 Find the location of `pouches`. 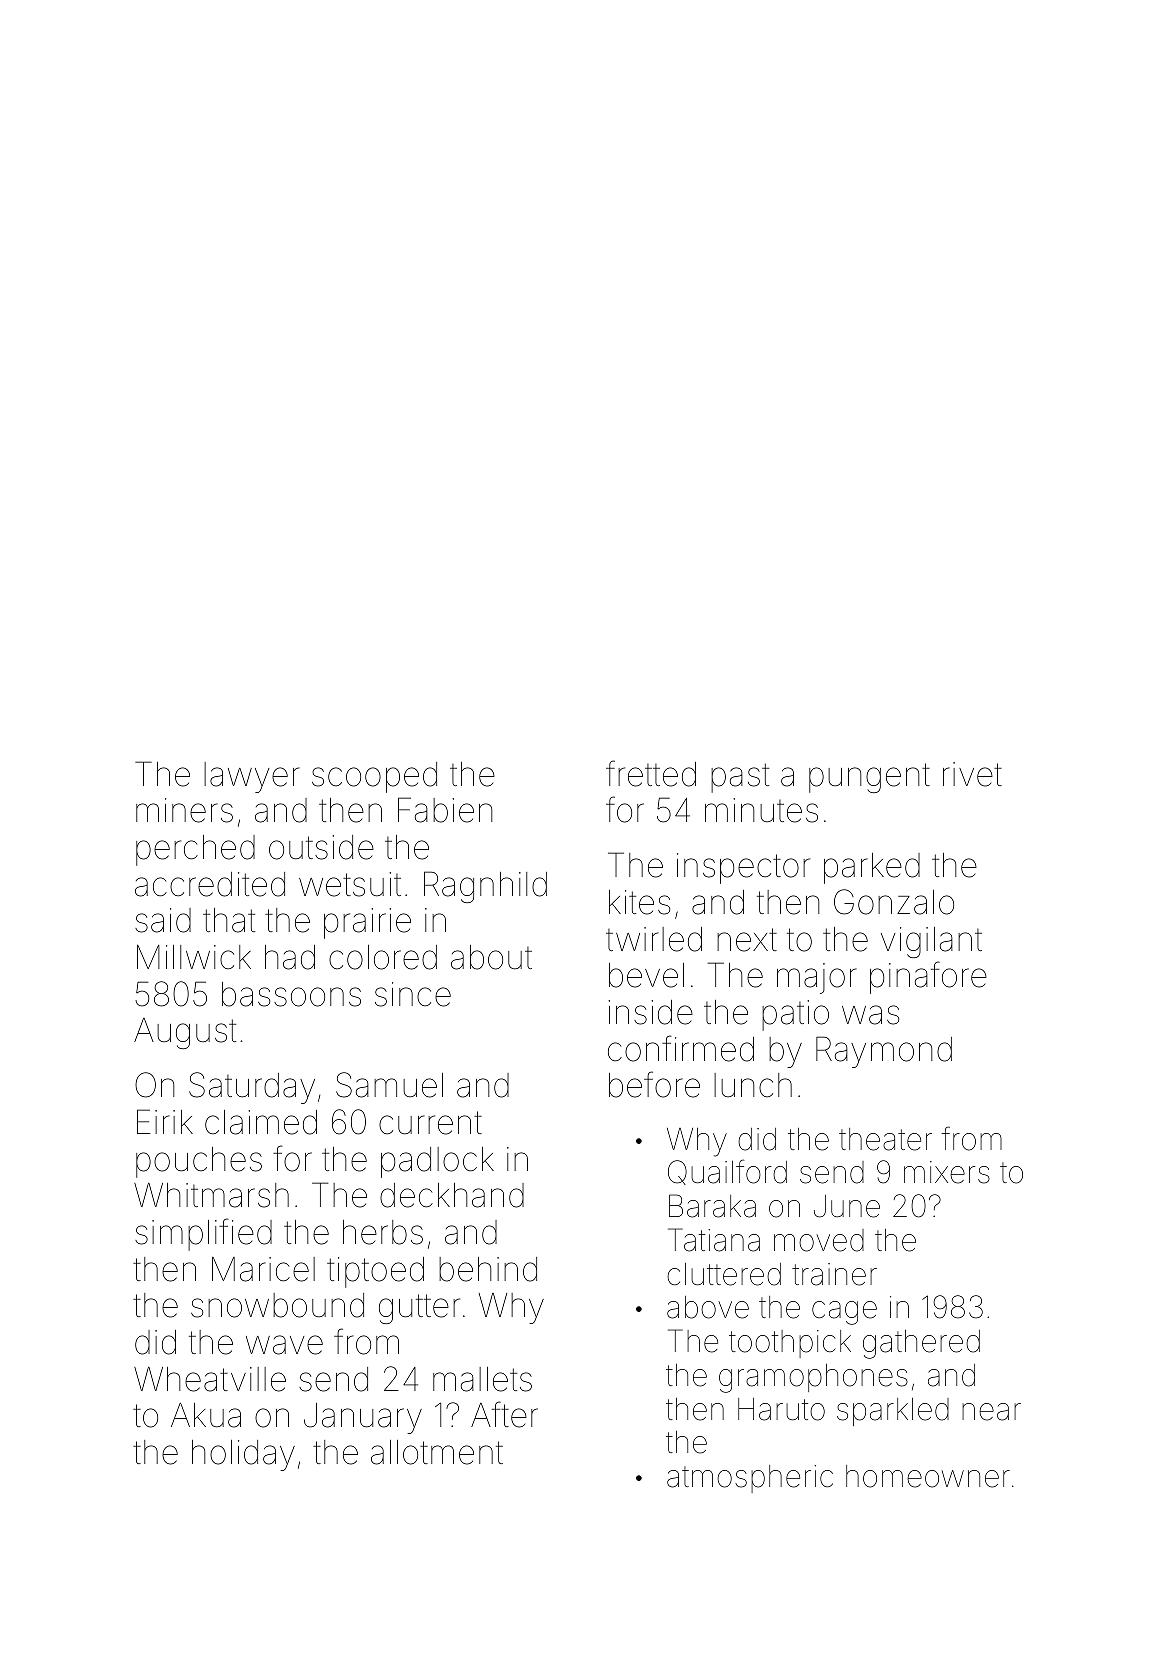

pouches is located at coordinates (199, 1162).
